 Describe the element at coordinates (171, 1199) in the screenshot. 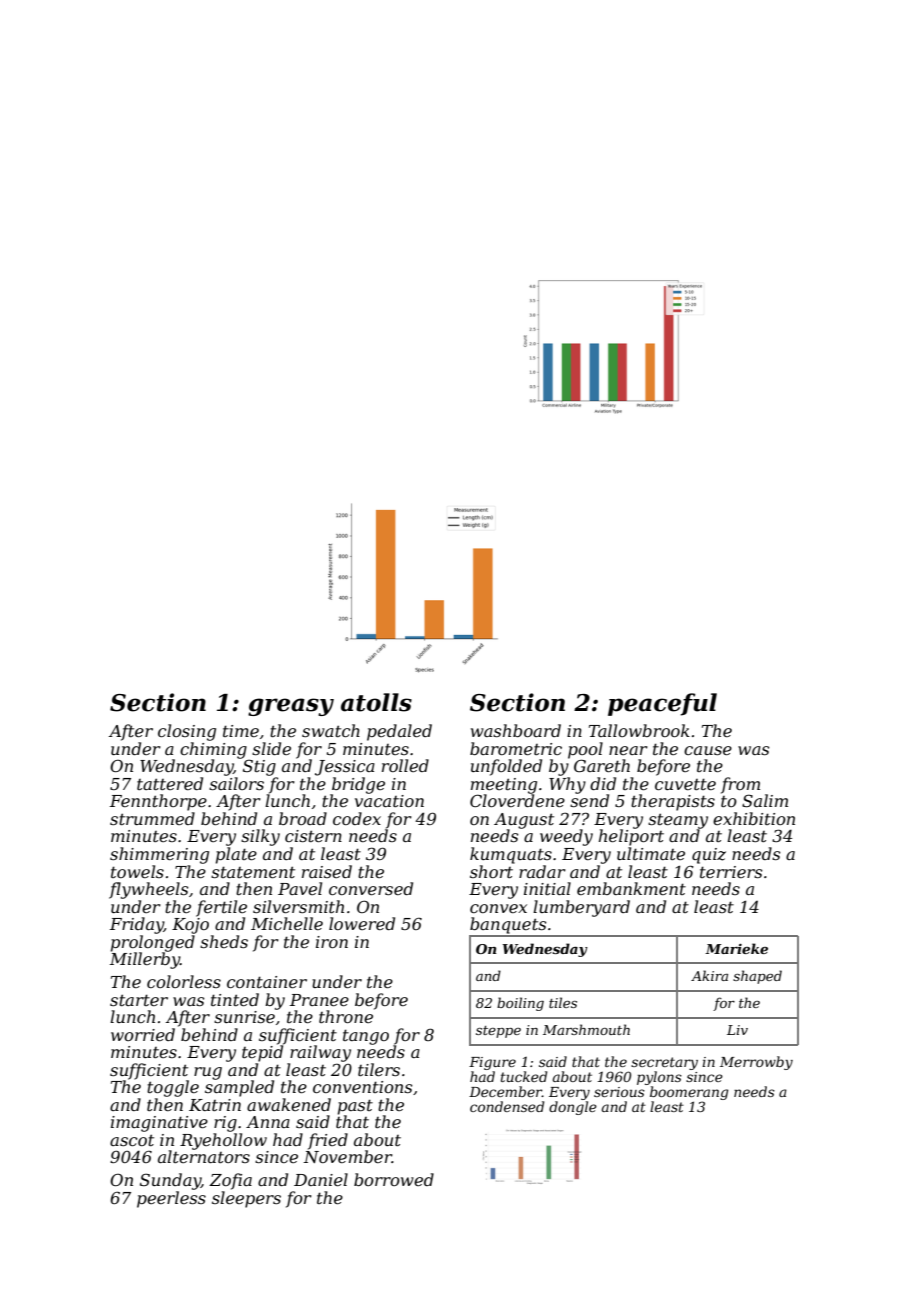

I see `peerless` at that location.
